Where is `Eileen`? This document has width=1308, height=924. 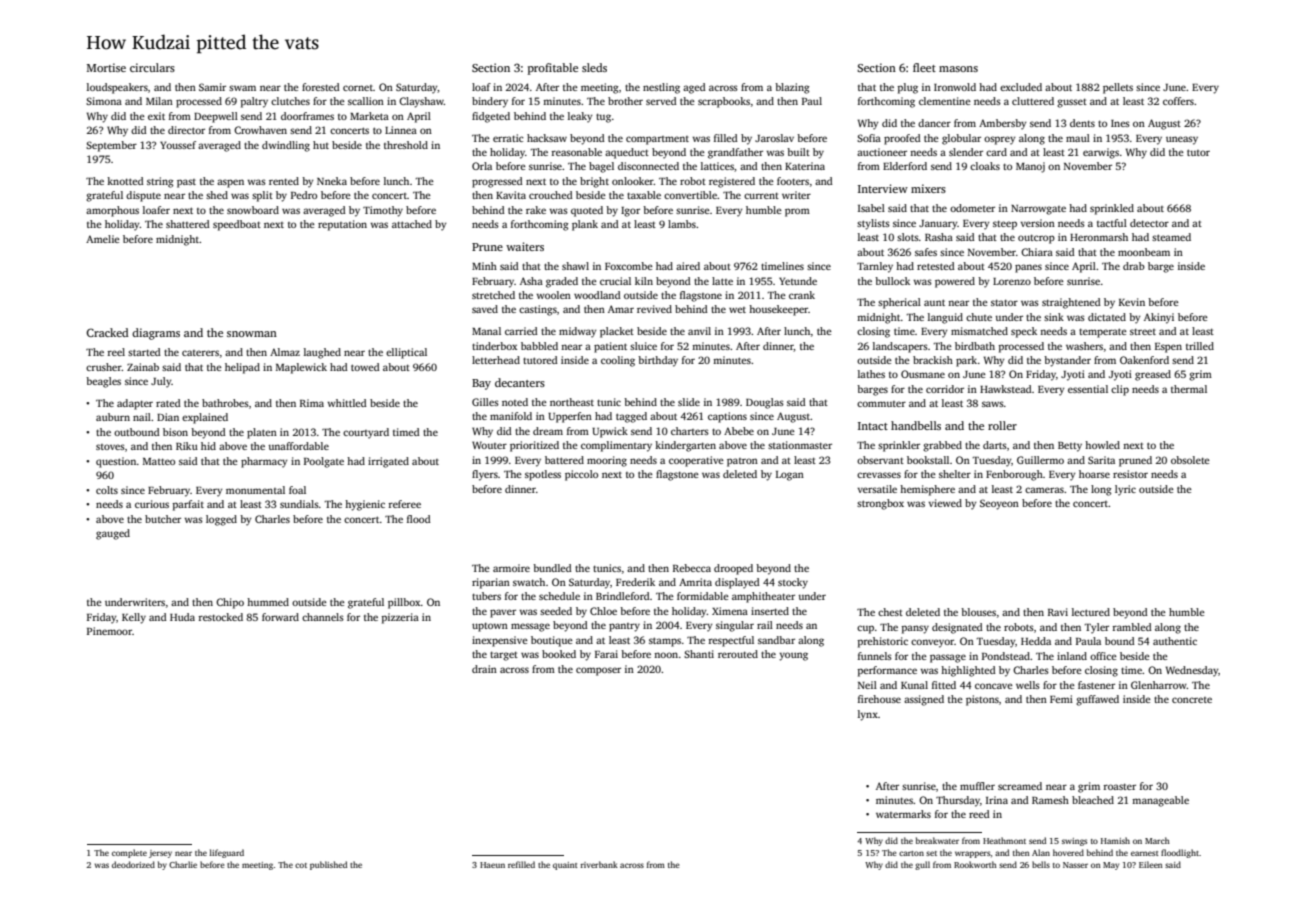
Eileen is located at coordinates (1151, 864).
